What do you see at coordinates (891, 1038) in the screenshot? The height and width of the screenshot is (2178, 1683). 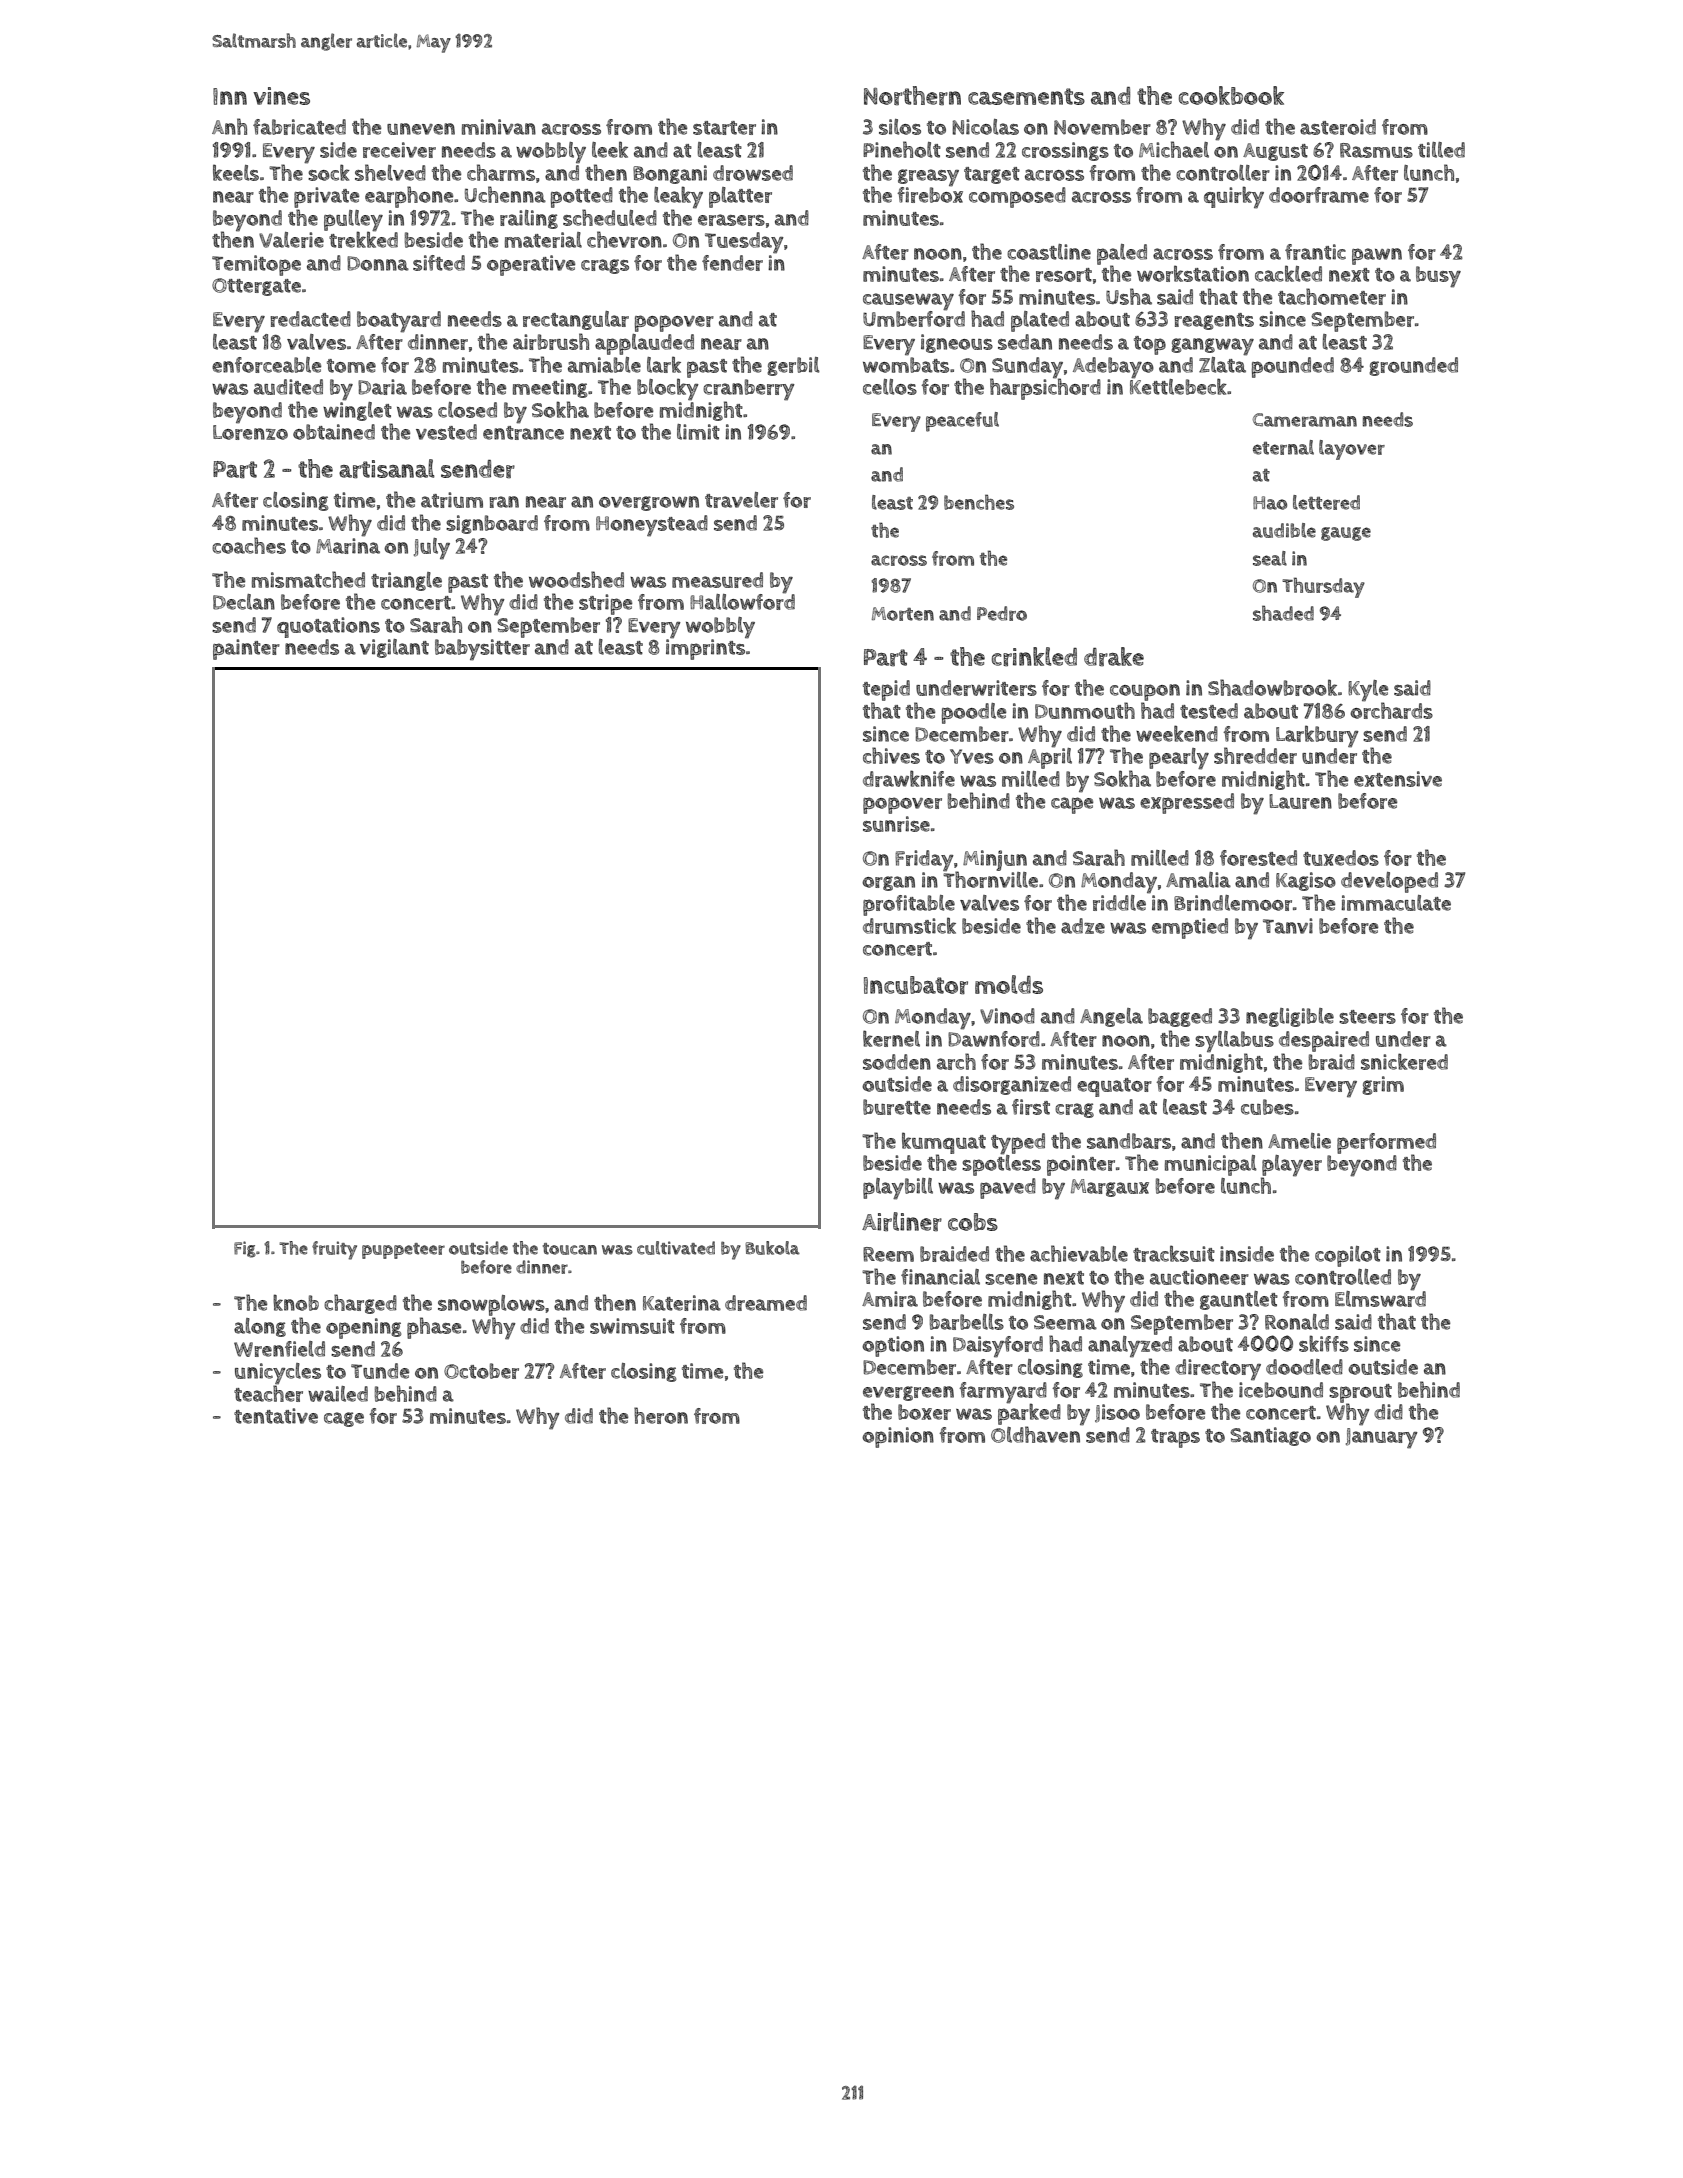 I see `kernel` at bounding box center [891, 1038].
